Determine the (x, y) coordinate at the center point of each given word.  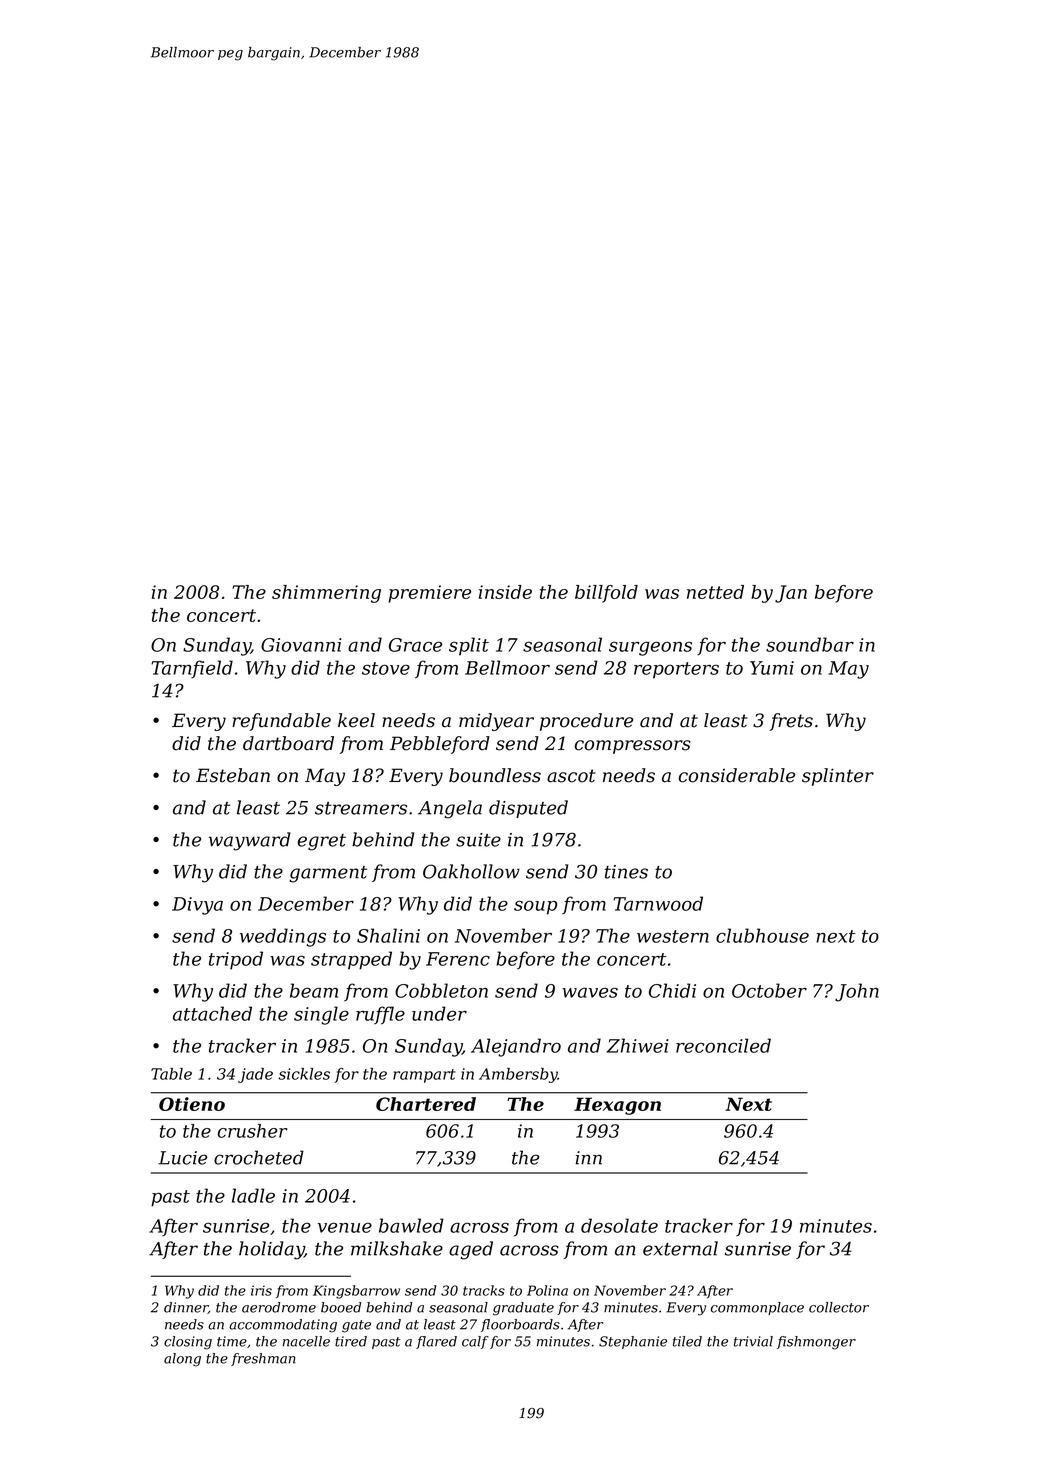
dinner (186, 1308)
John (857, 992)
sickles (304, 1074)
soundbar (810, 644)
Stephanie (633, 1342)
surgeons (650, 648)
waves (590, 992)
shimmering (326, 594)
